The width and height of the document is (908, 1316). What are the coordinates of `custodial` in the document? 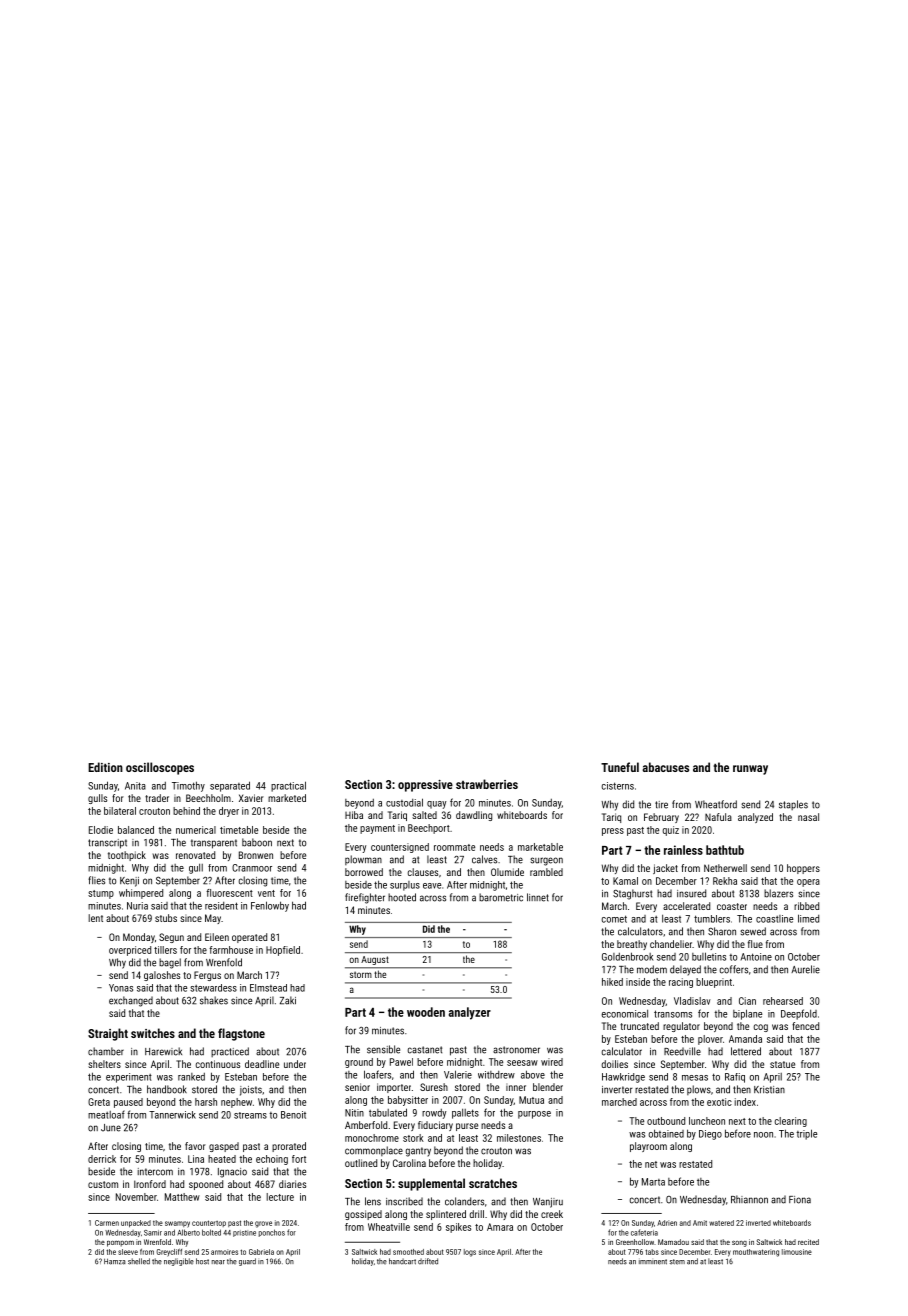 It's located at (404, 802).
